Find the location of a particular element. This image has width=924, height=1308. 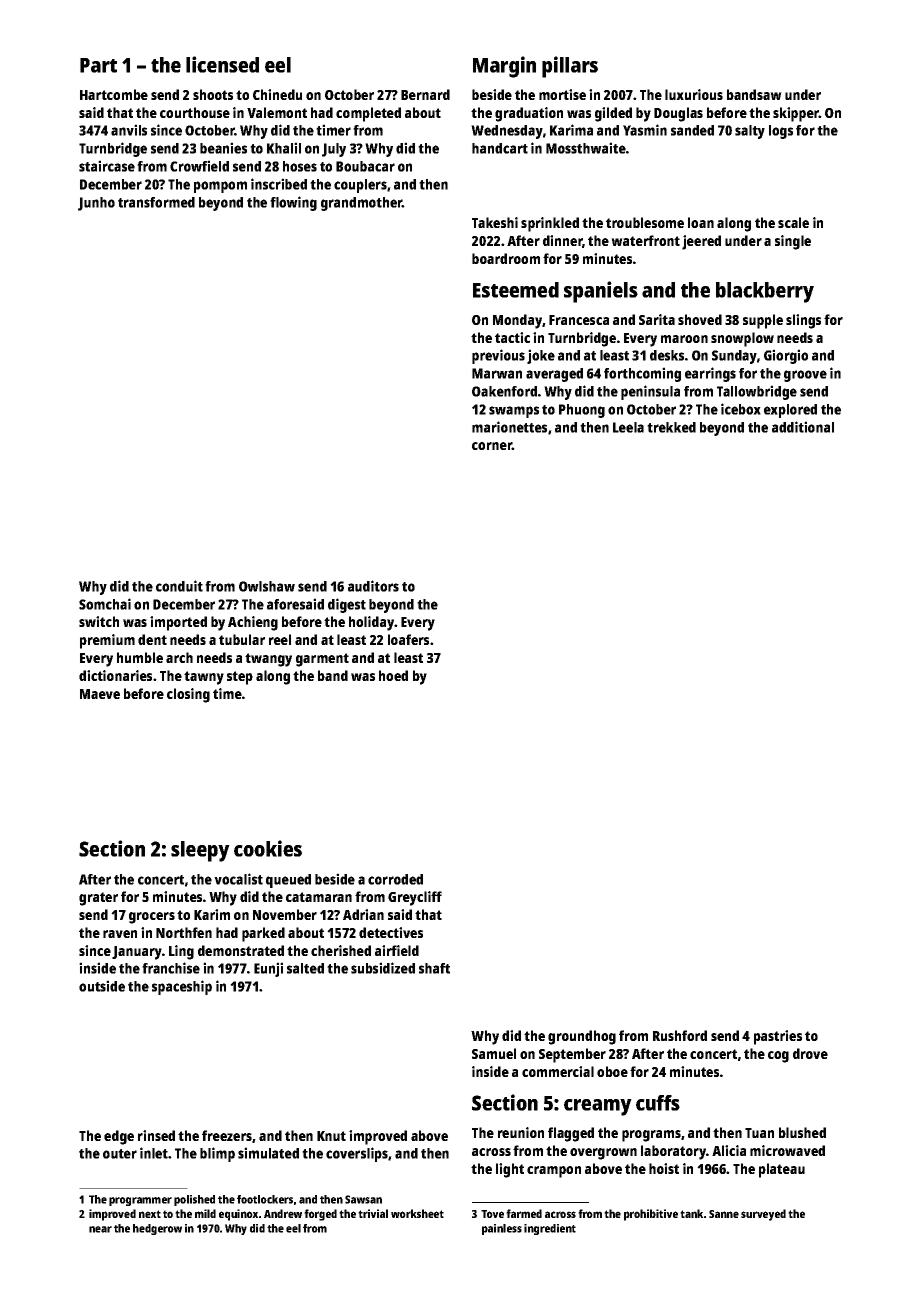

equinox is located at coordinates (238, 1215).
